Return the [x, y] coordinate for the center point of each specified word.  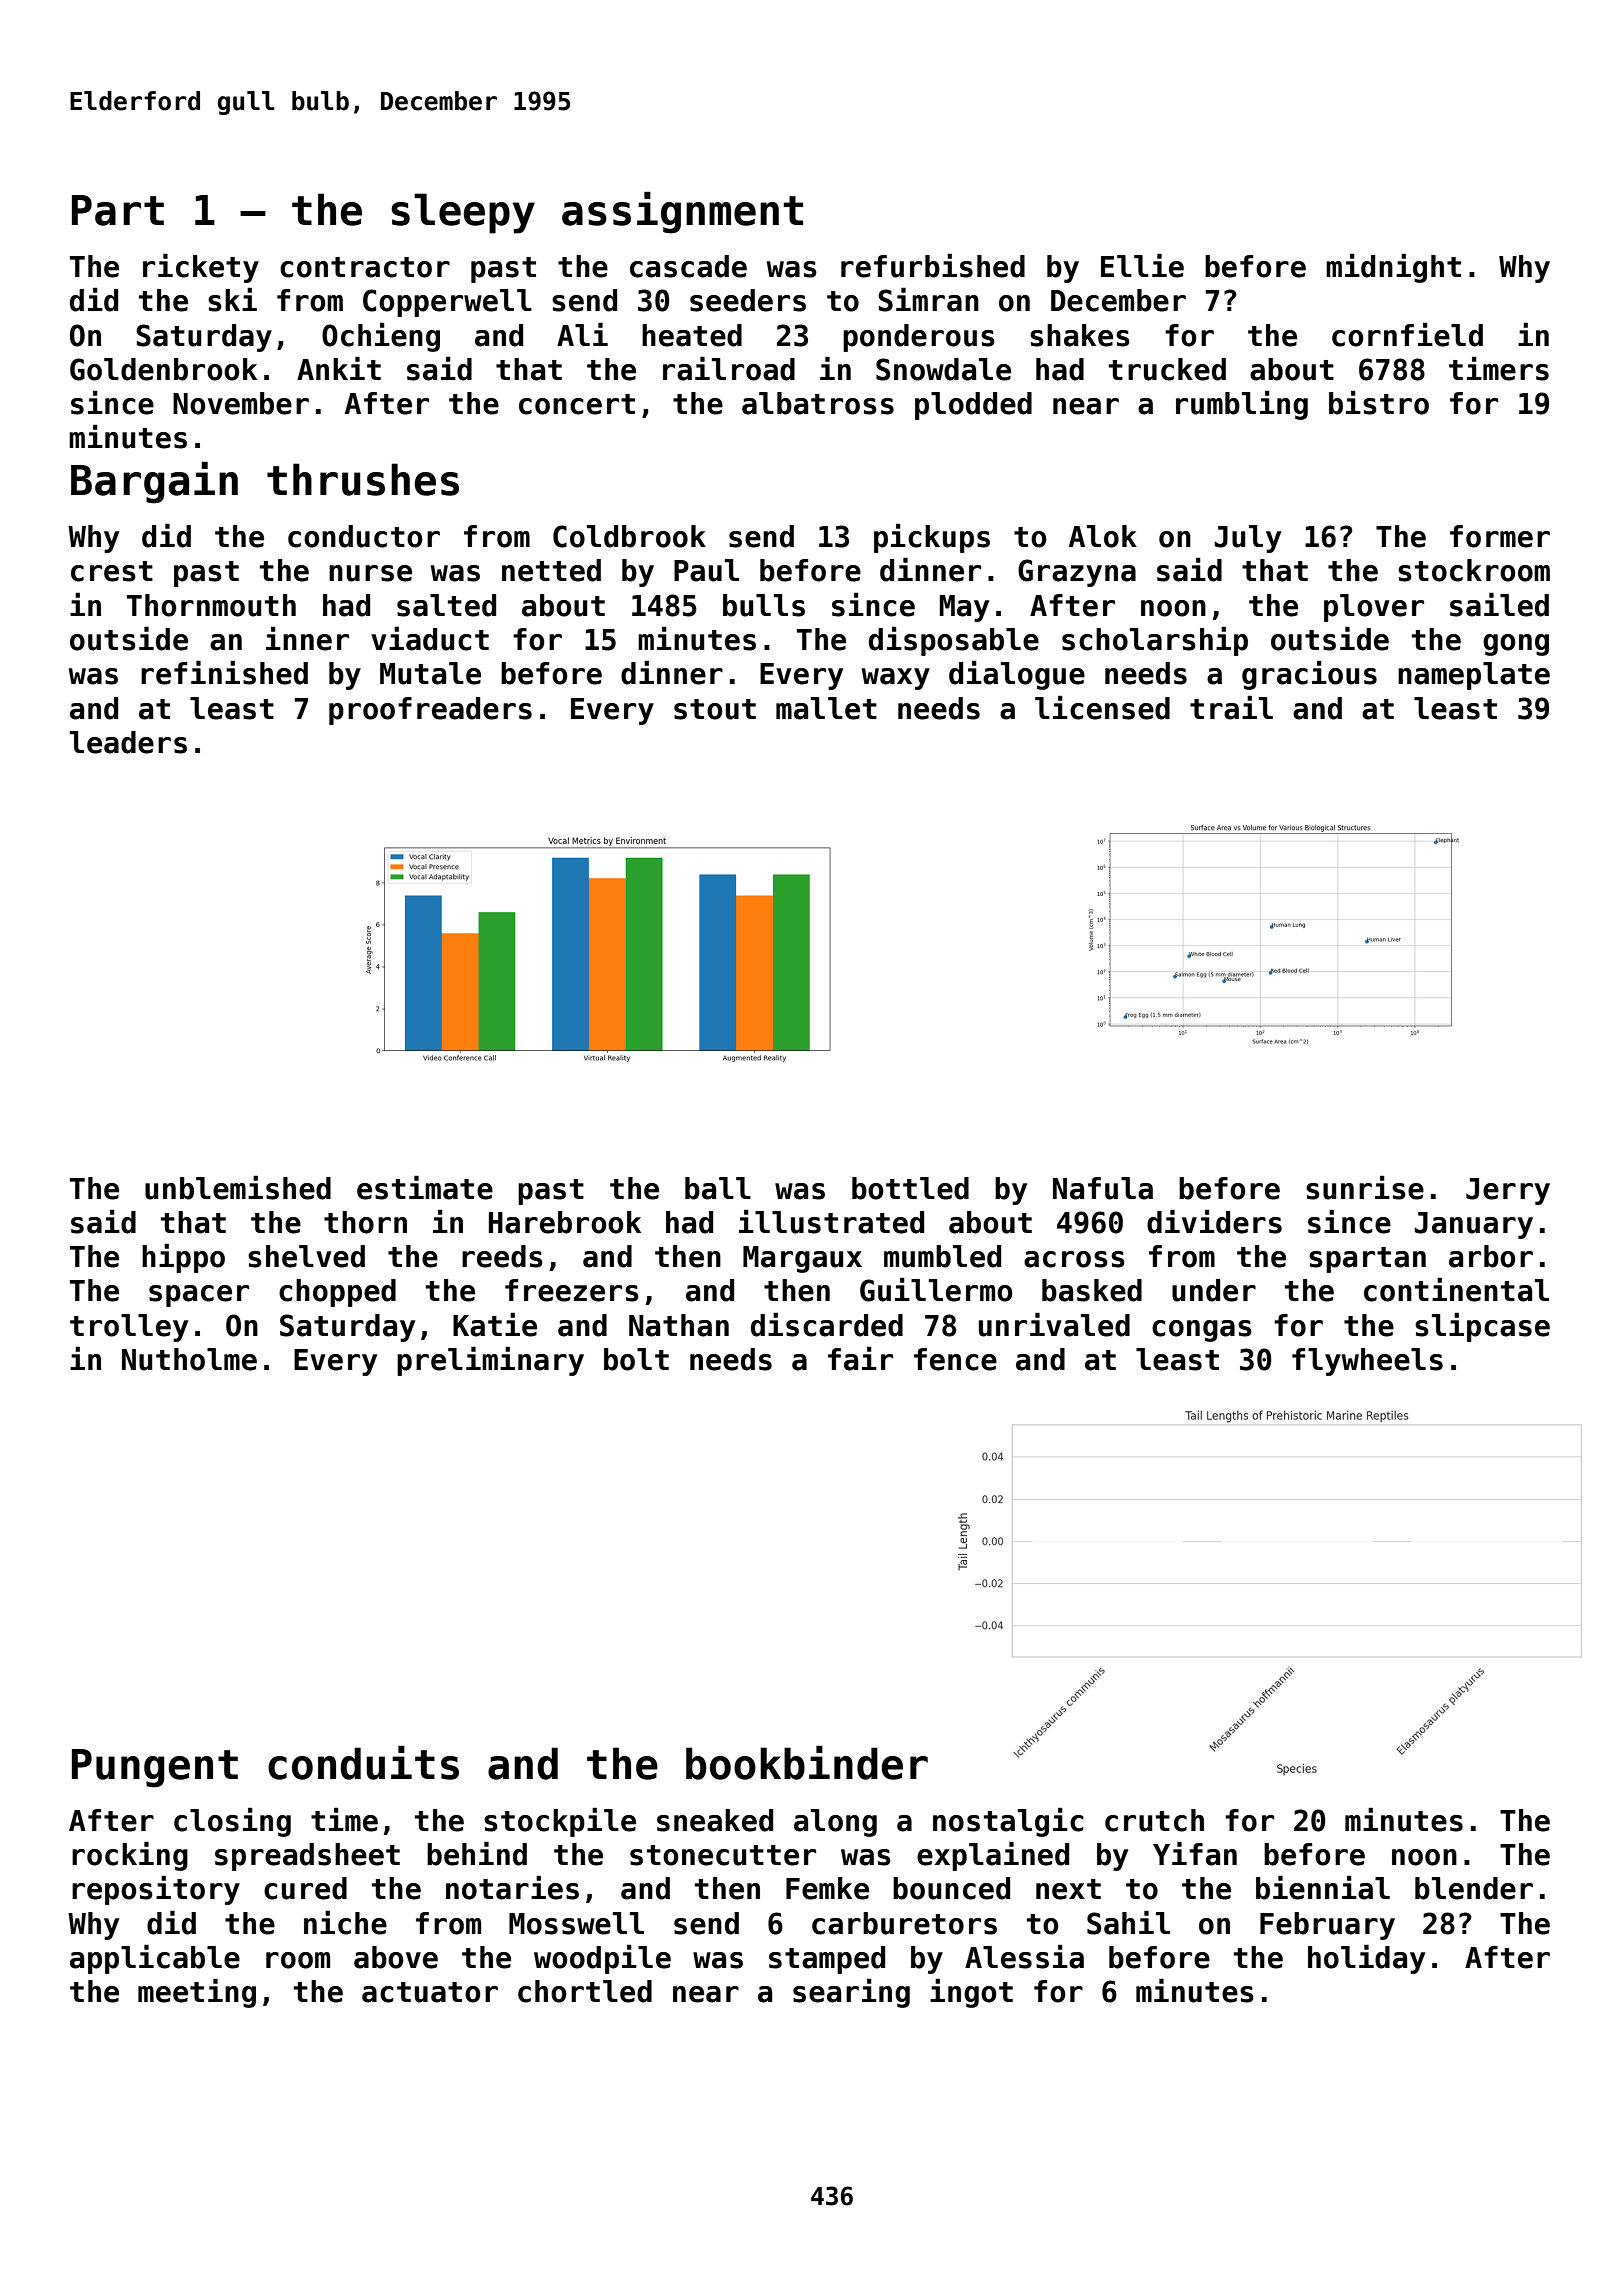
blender [1474, 1888]
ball [718, 1188]
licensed [1102, 707]
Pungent [155, 1768]
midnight [1393, 268]
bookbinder [807, 1763]
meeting [197, 1993]
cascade [688, 266]
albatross [818, 403]
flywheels [1367, 1362]
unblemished [238, 1187]
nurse [370, 573]
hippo [183, 1258]
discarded [827, 1324]
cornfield [1407, 334]
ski [232, 299]
